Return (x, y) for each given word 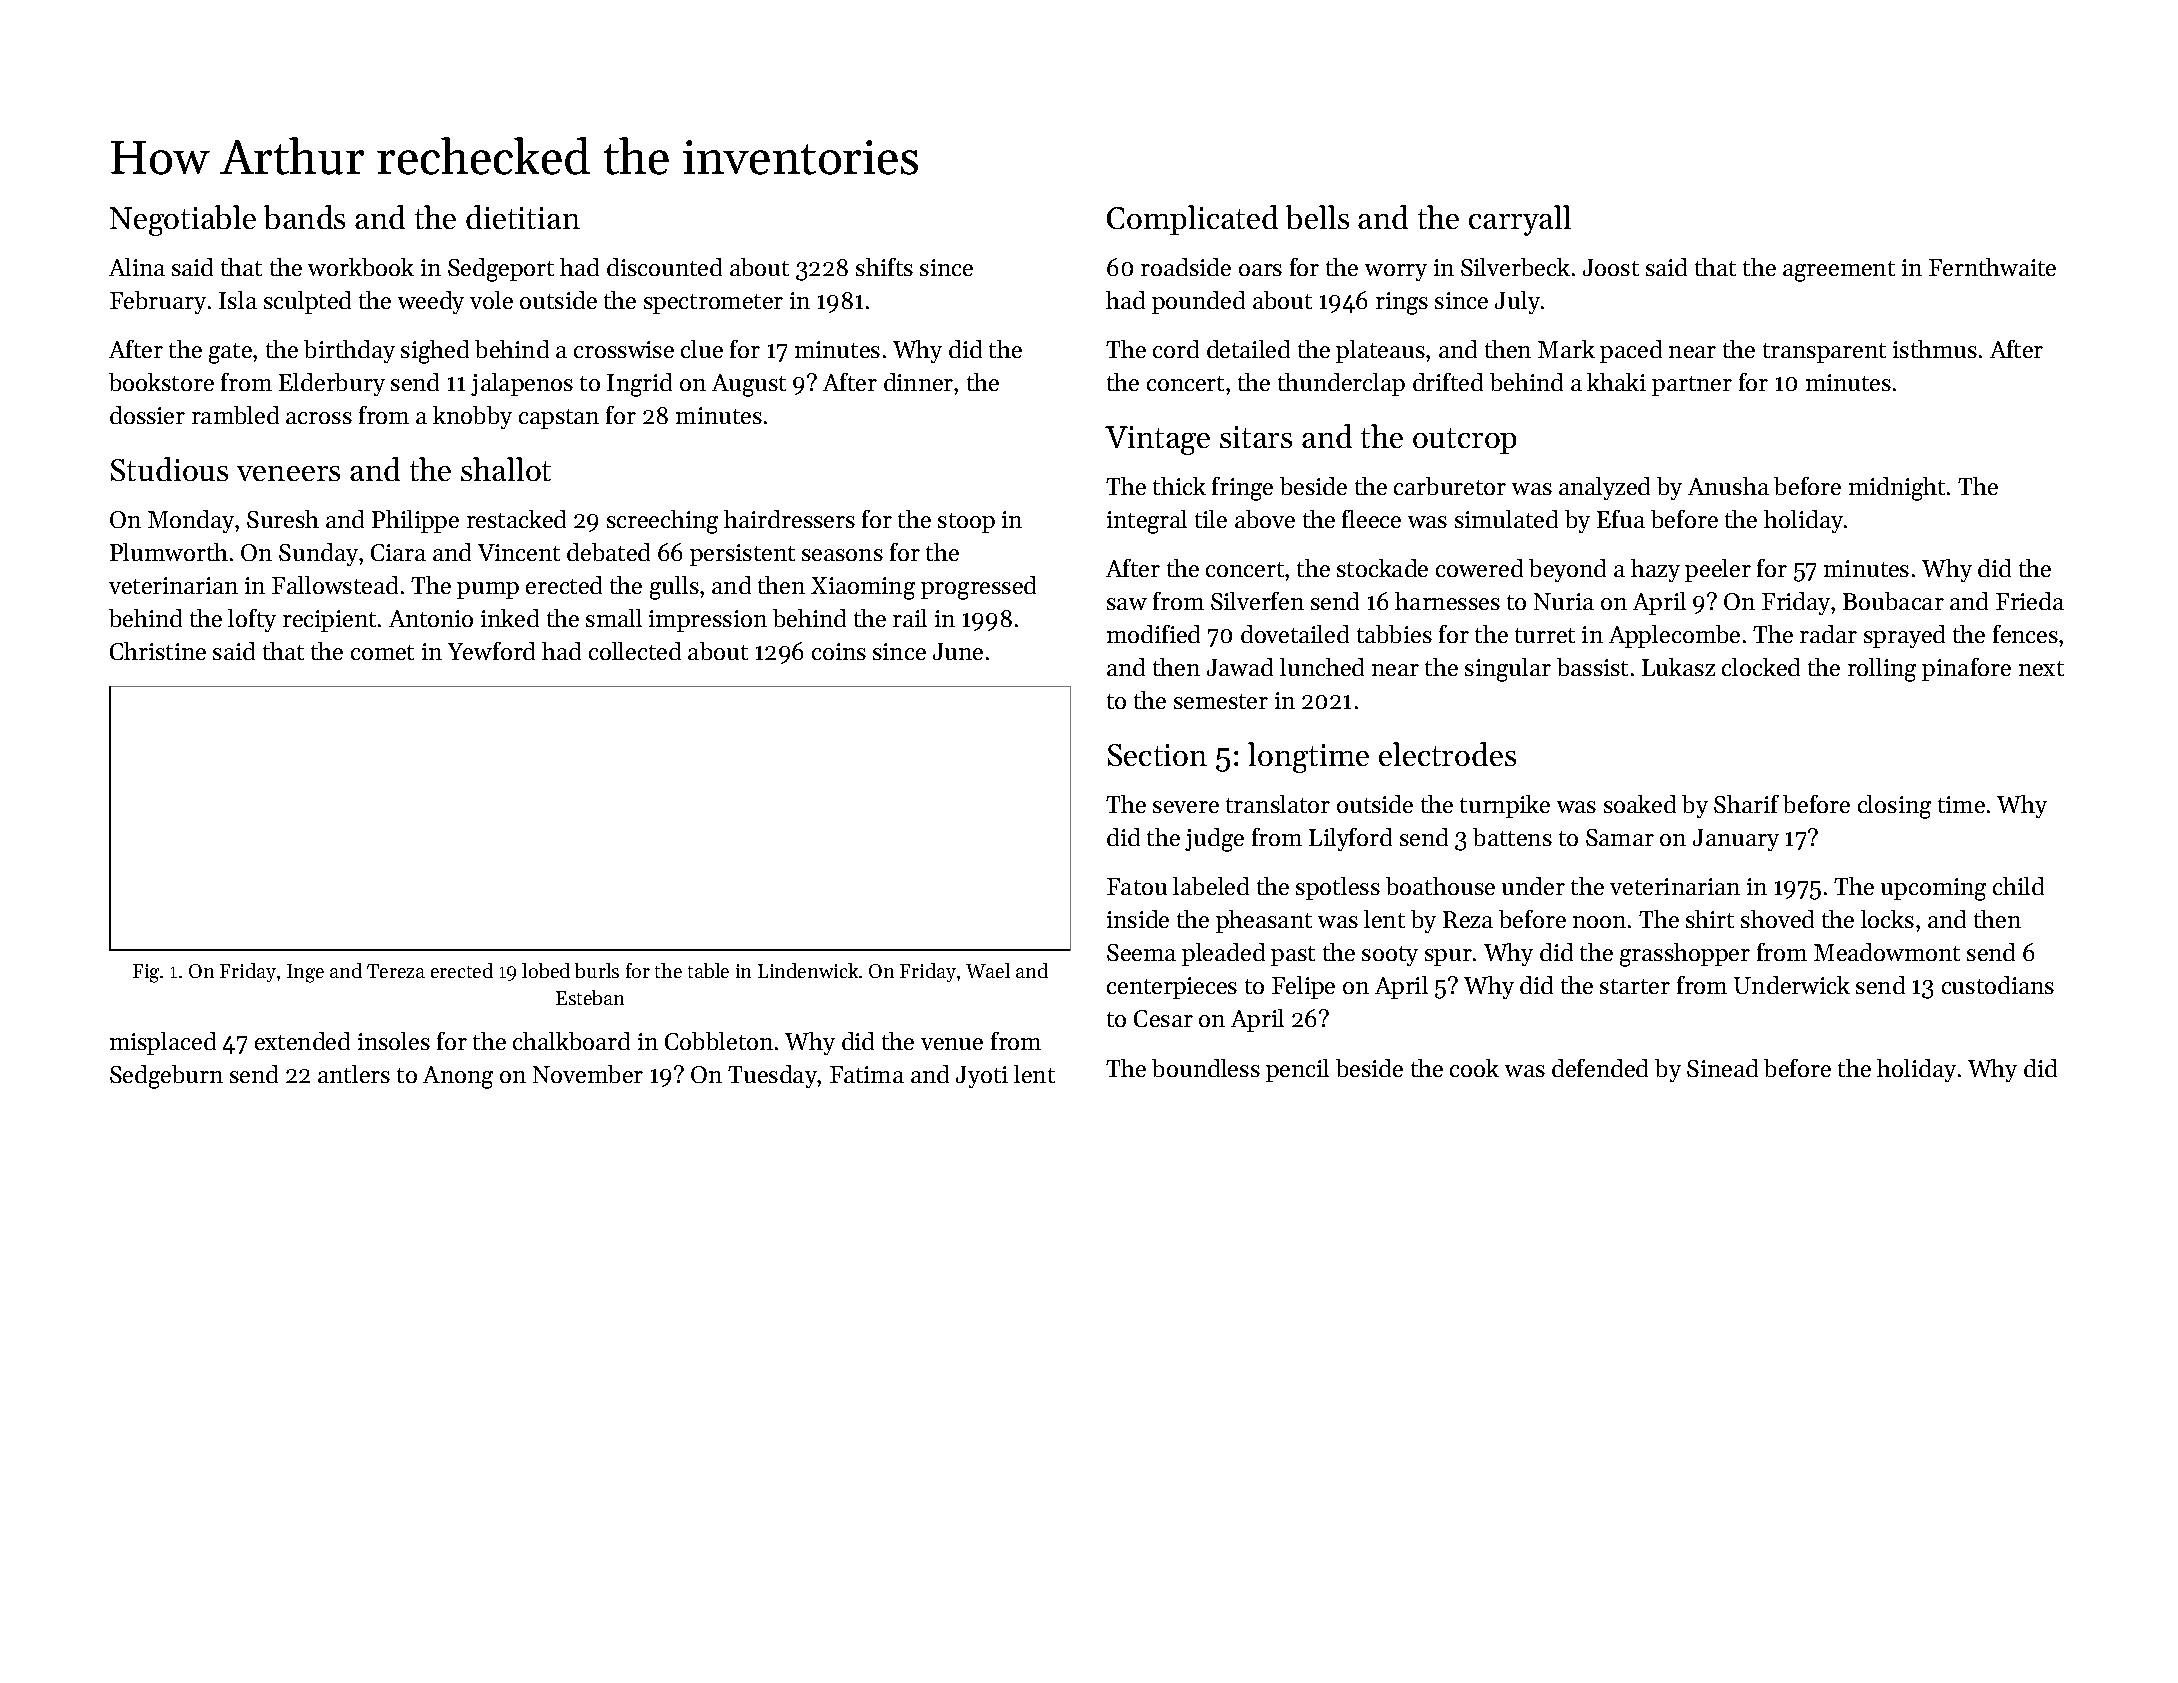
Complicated (1192, 220)
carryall (1520, 220)
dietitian (523, 217)
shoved (1777, 919)
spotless (1338, 888)
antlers (354, 1074)
